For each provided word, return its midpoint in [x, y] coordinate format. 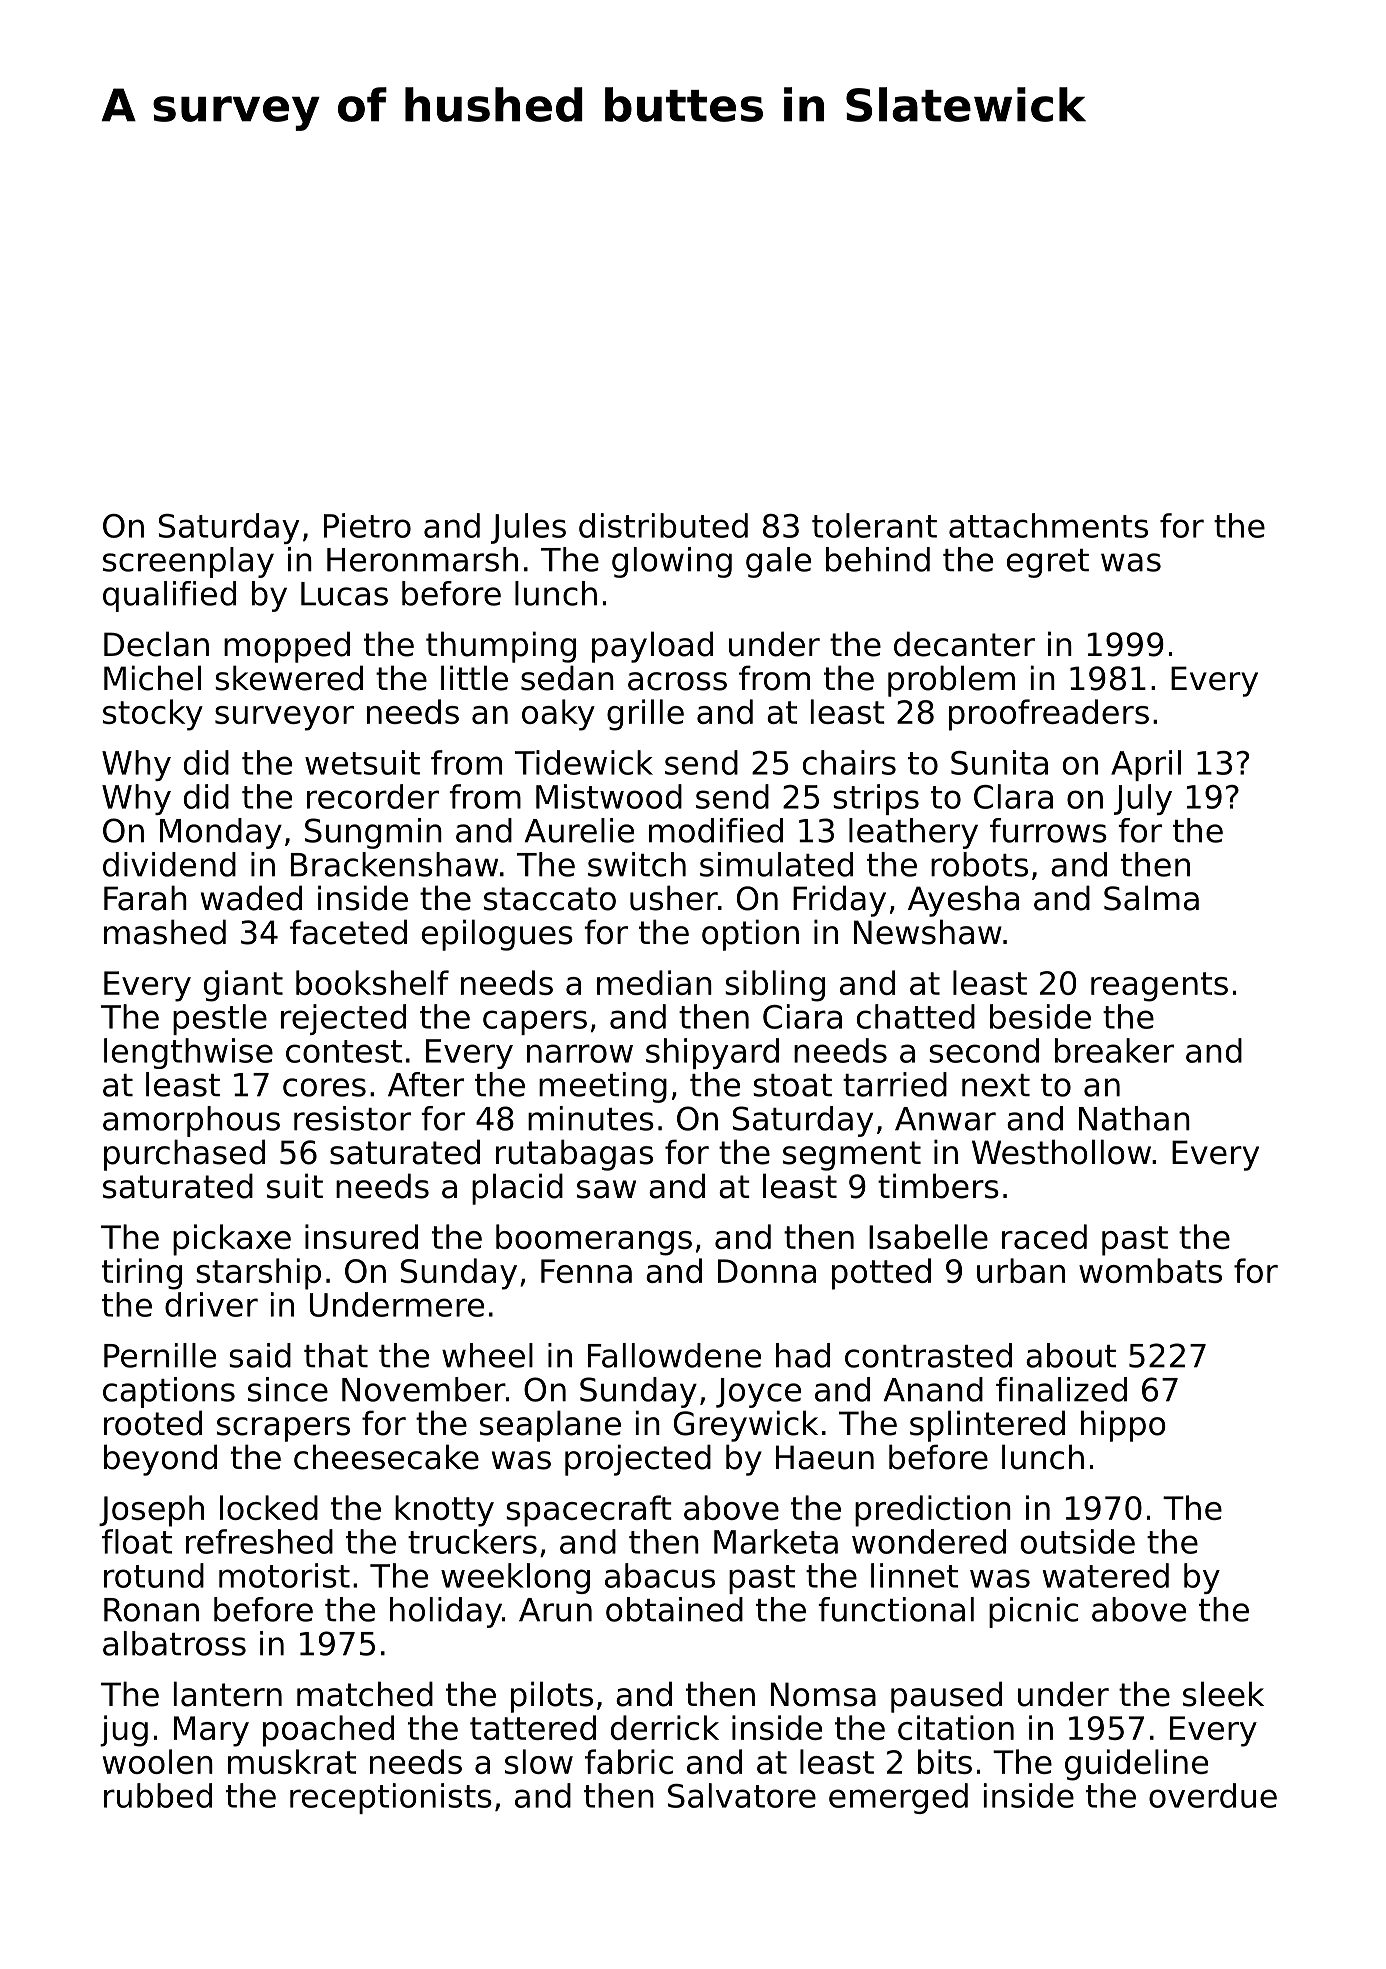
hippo [1123, 1426]
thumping [501, 647]
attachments [1048, 525]
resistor [352, 1118]
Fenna [586, 1271]
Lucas [344, 594]
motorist [284, 1575]
